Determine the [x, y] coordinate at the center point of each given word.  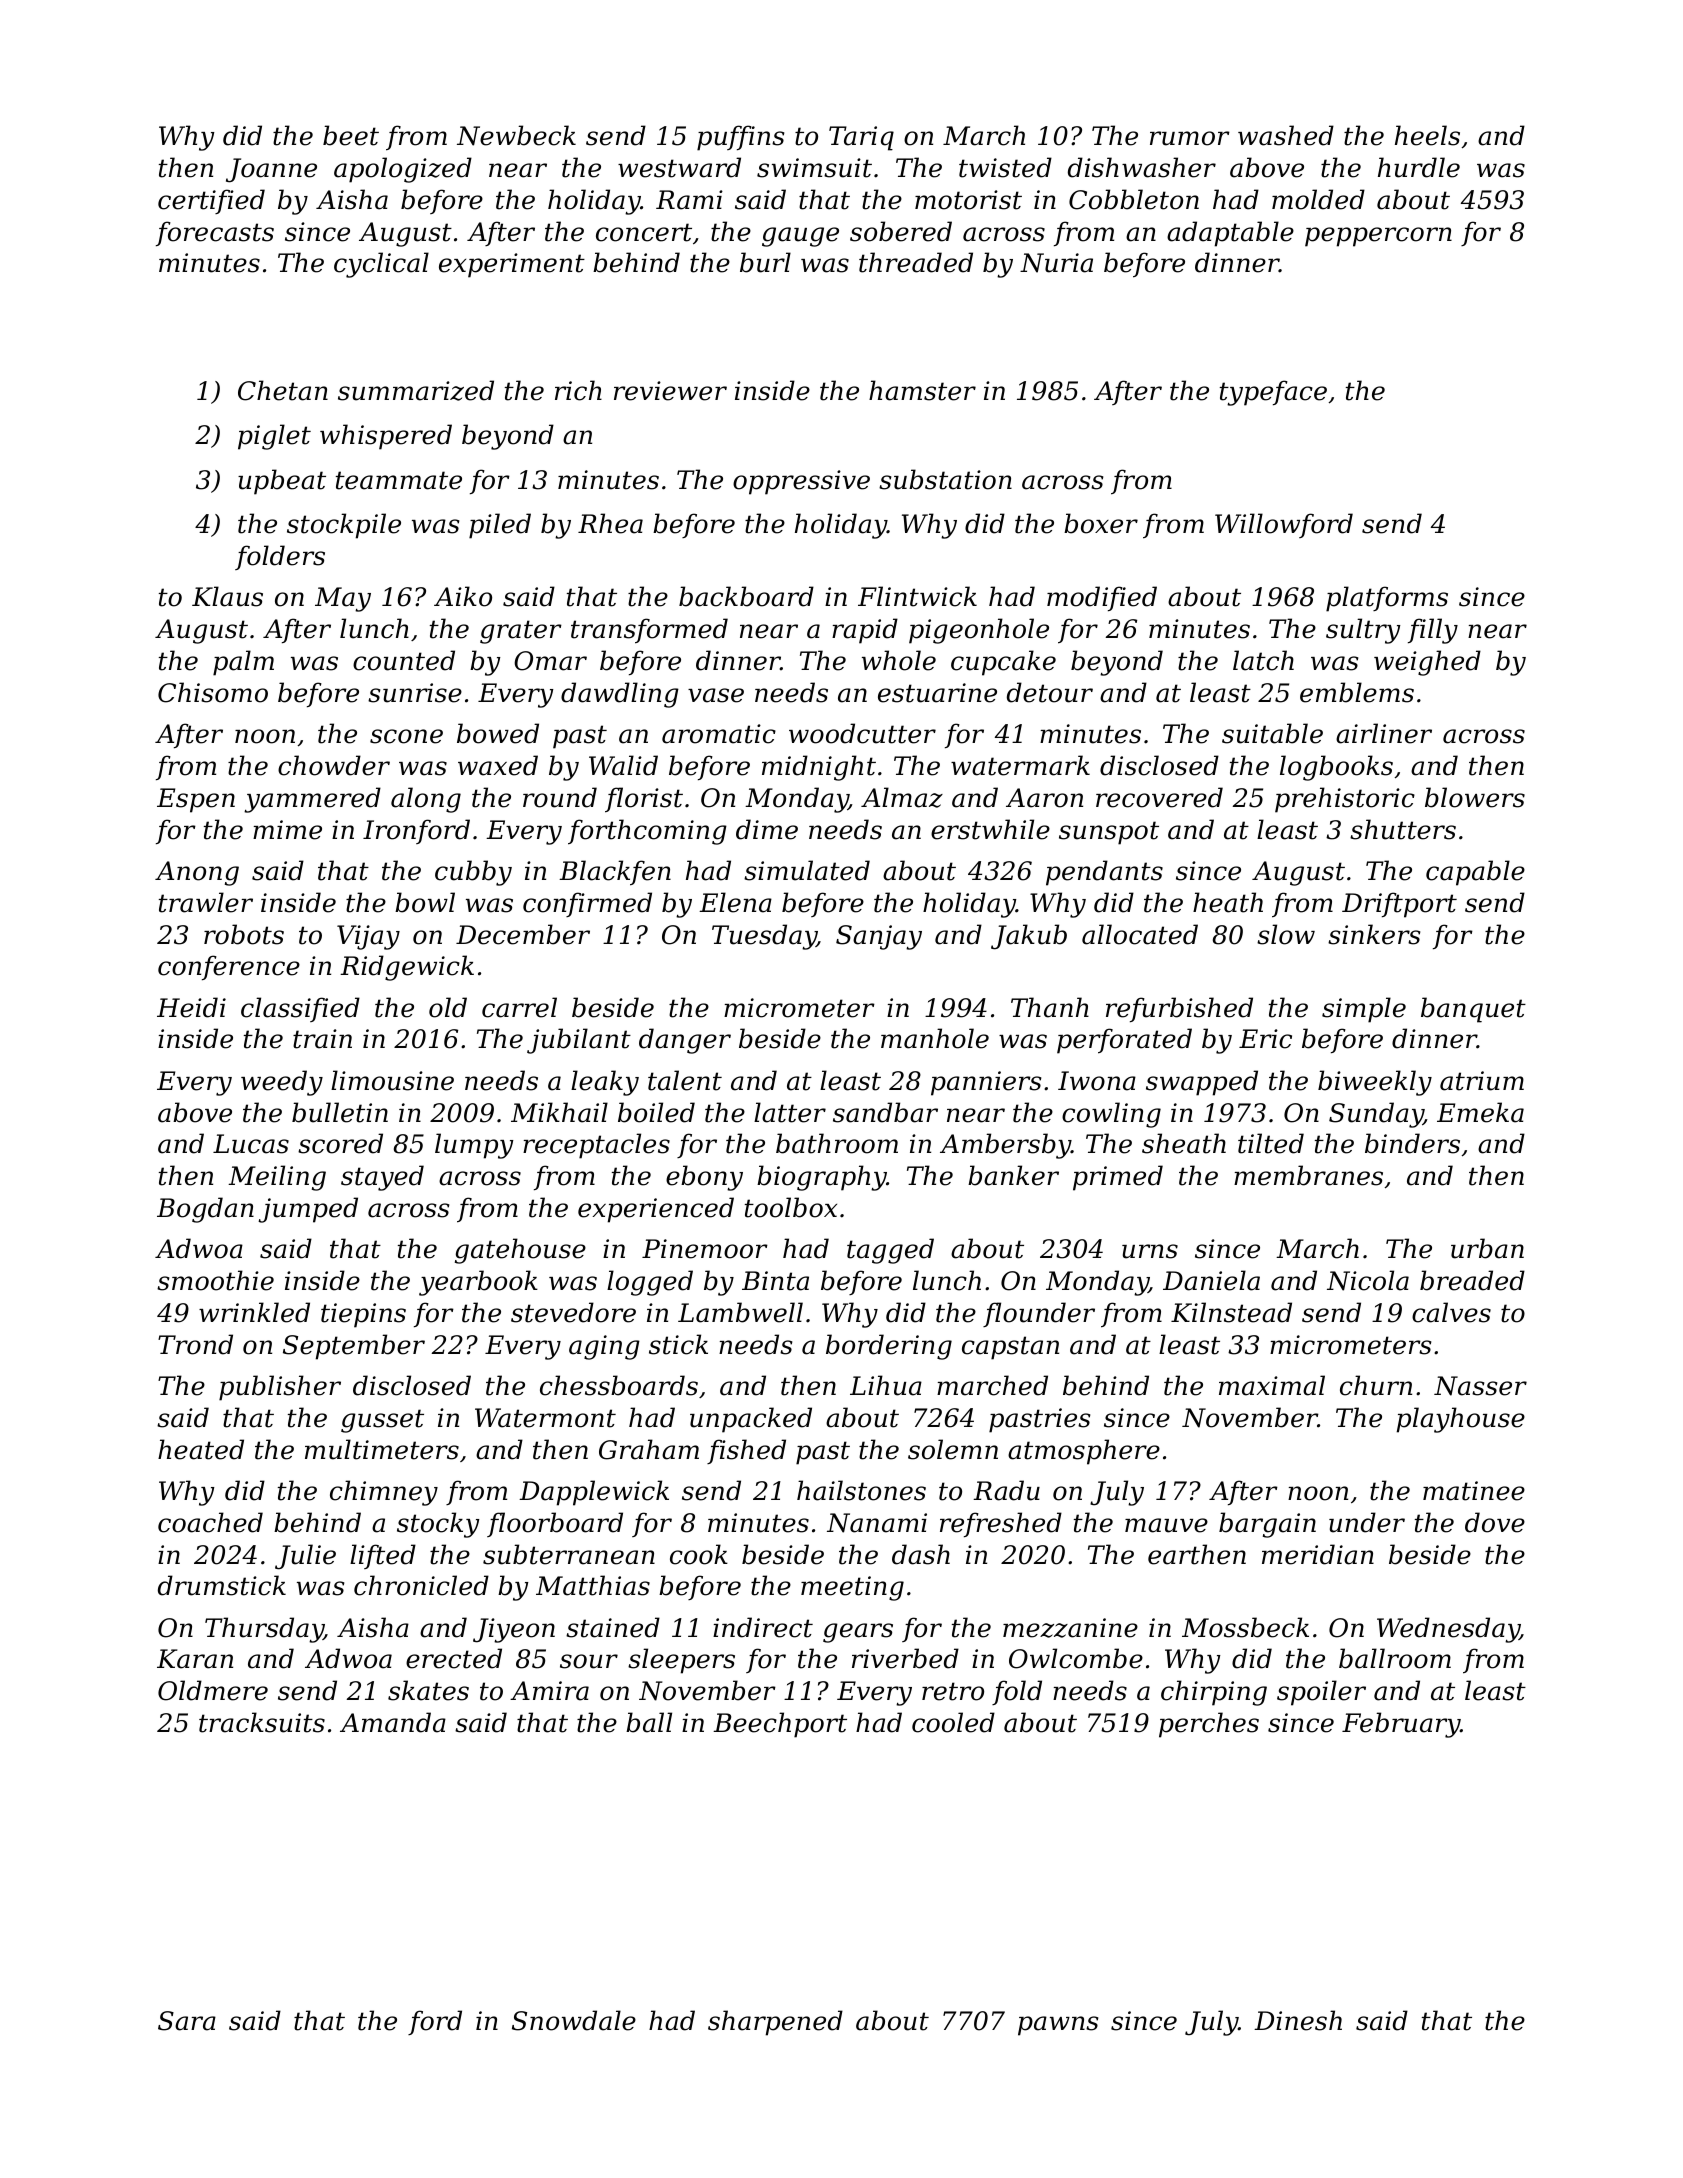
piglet [274, 437]
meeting [852, 1588]
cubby [473, 873]
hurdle [1419, 167]
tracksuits [262, 1722]
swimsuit [814, 168]
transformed [649, 631]
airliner [1384, 733]
